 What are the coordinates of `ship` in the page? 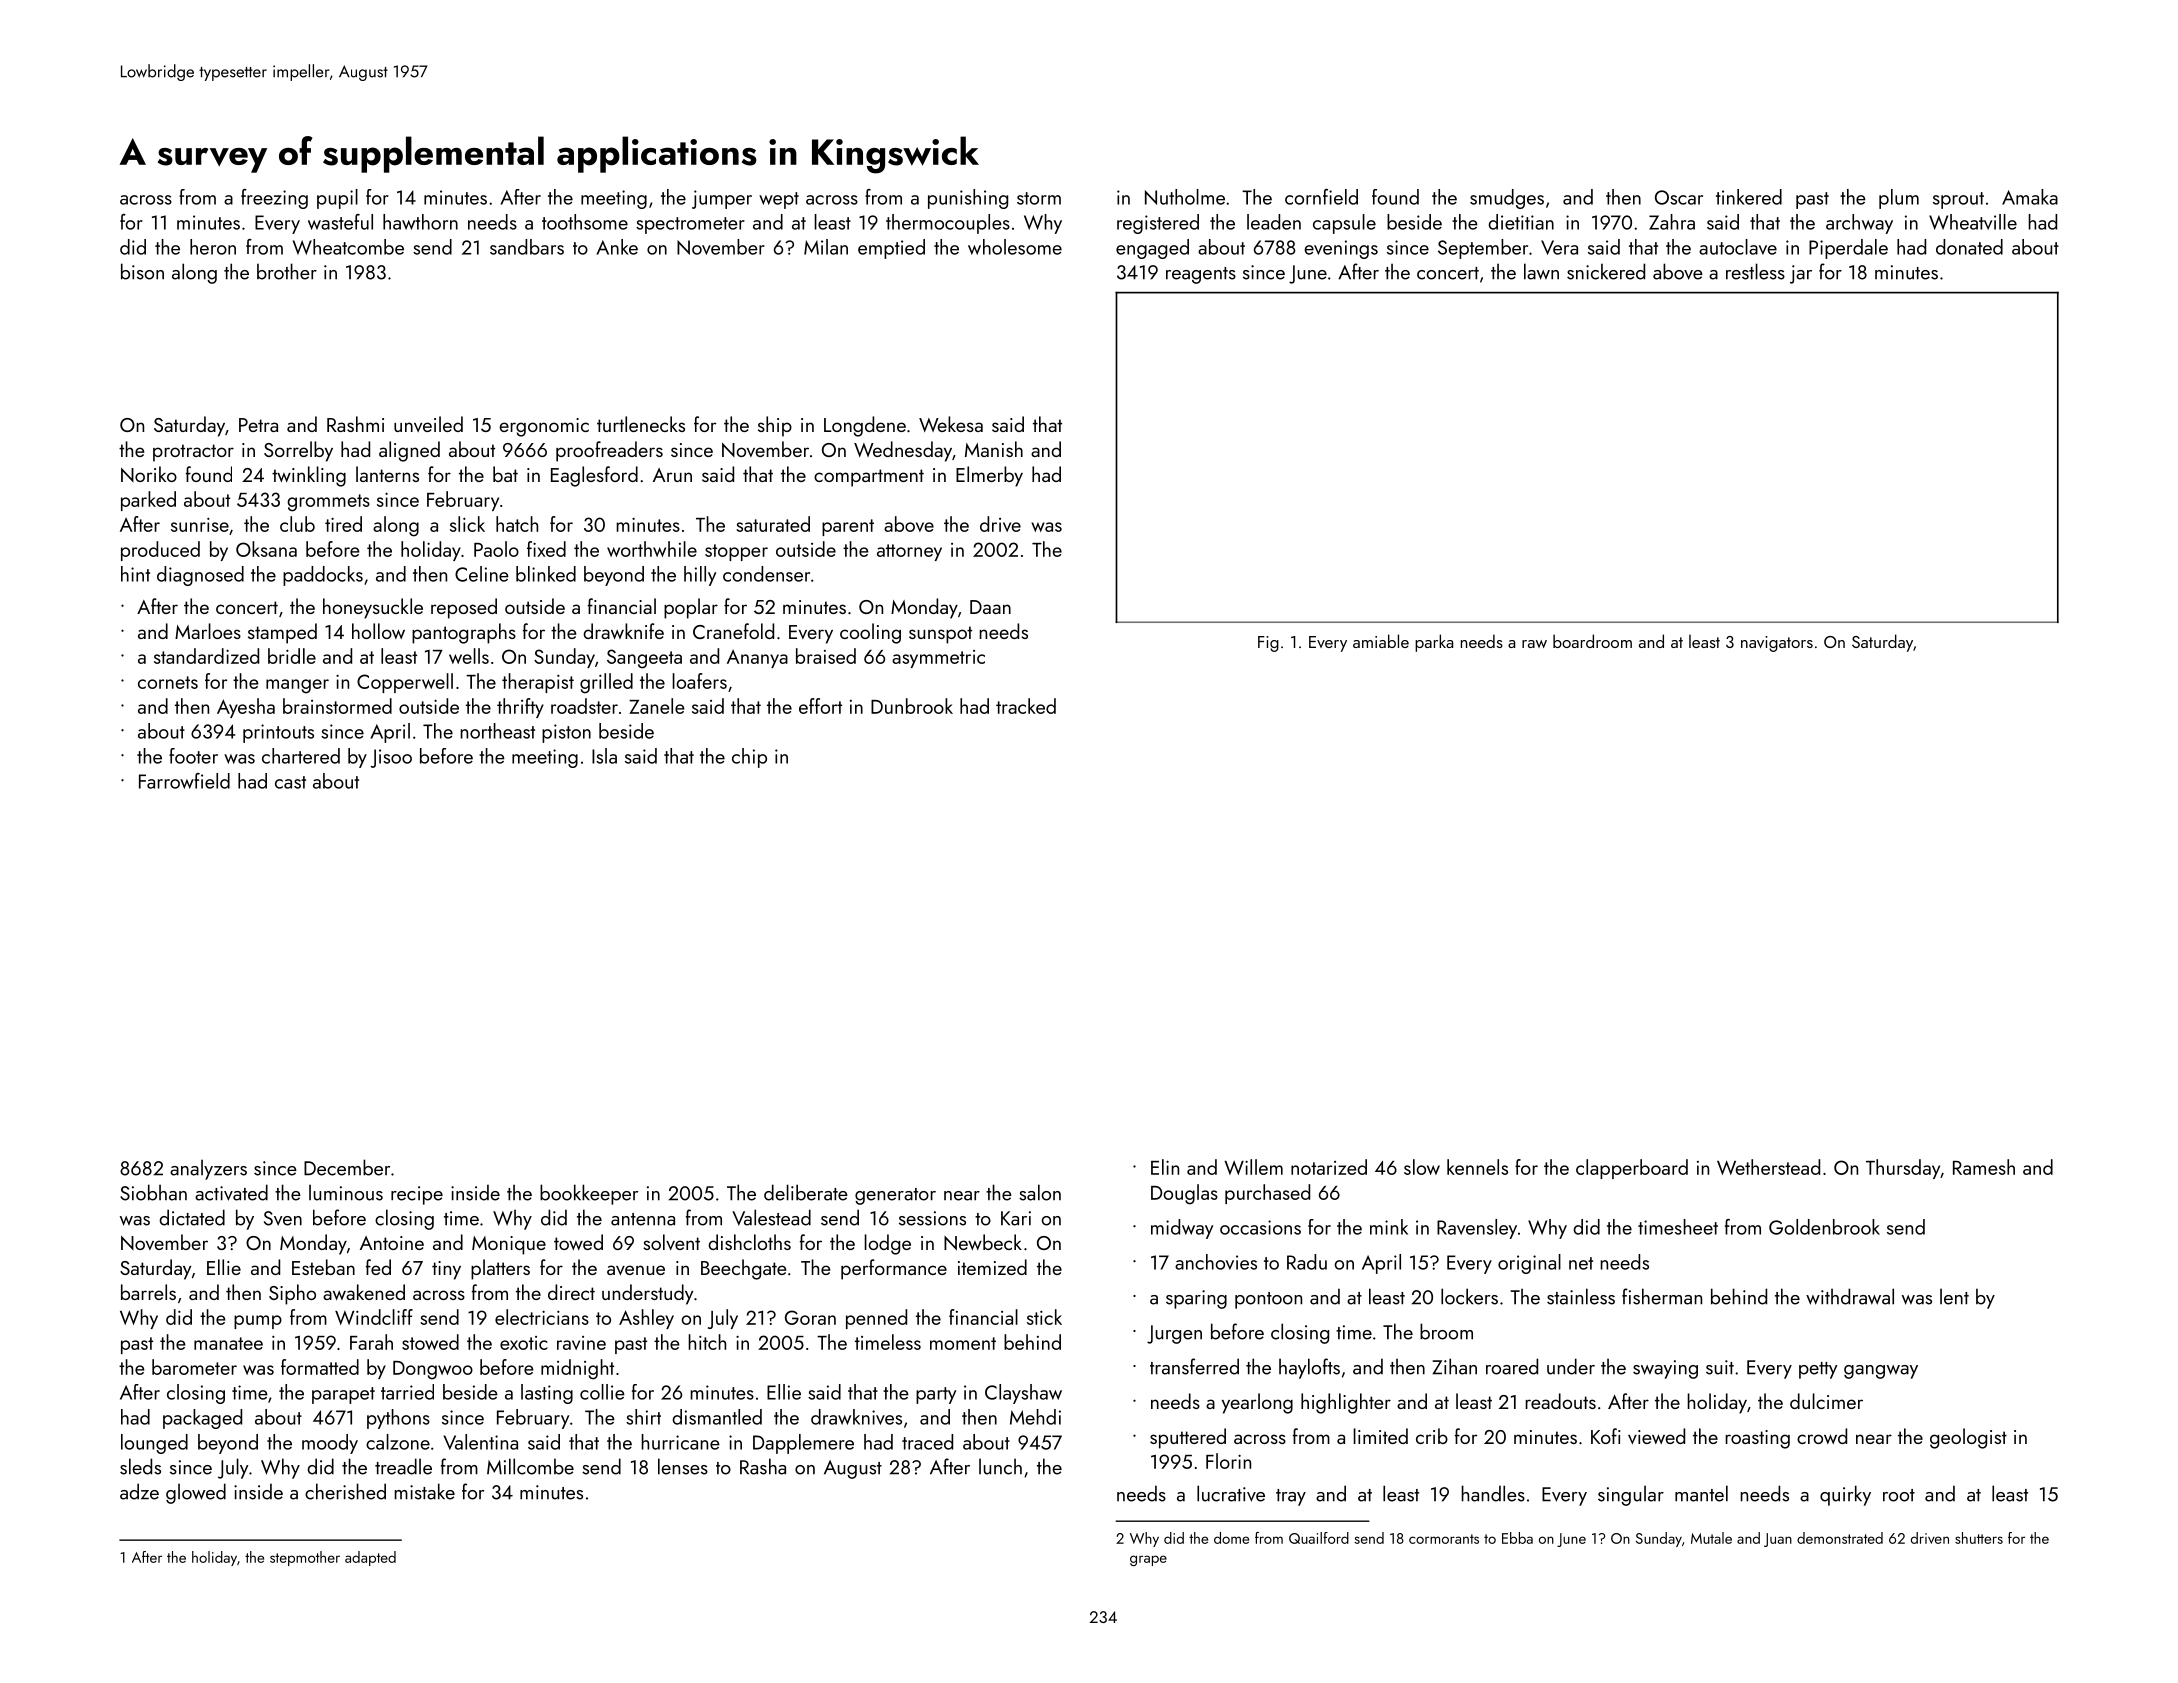 It's located at (775, 426).
